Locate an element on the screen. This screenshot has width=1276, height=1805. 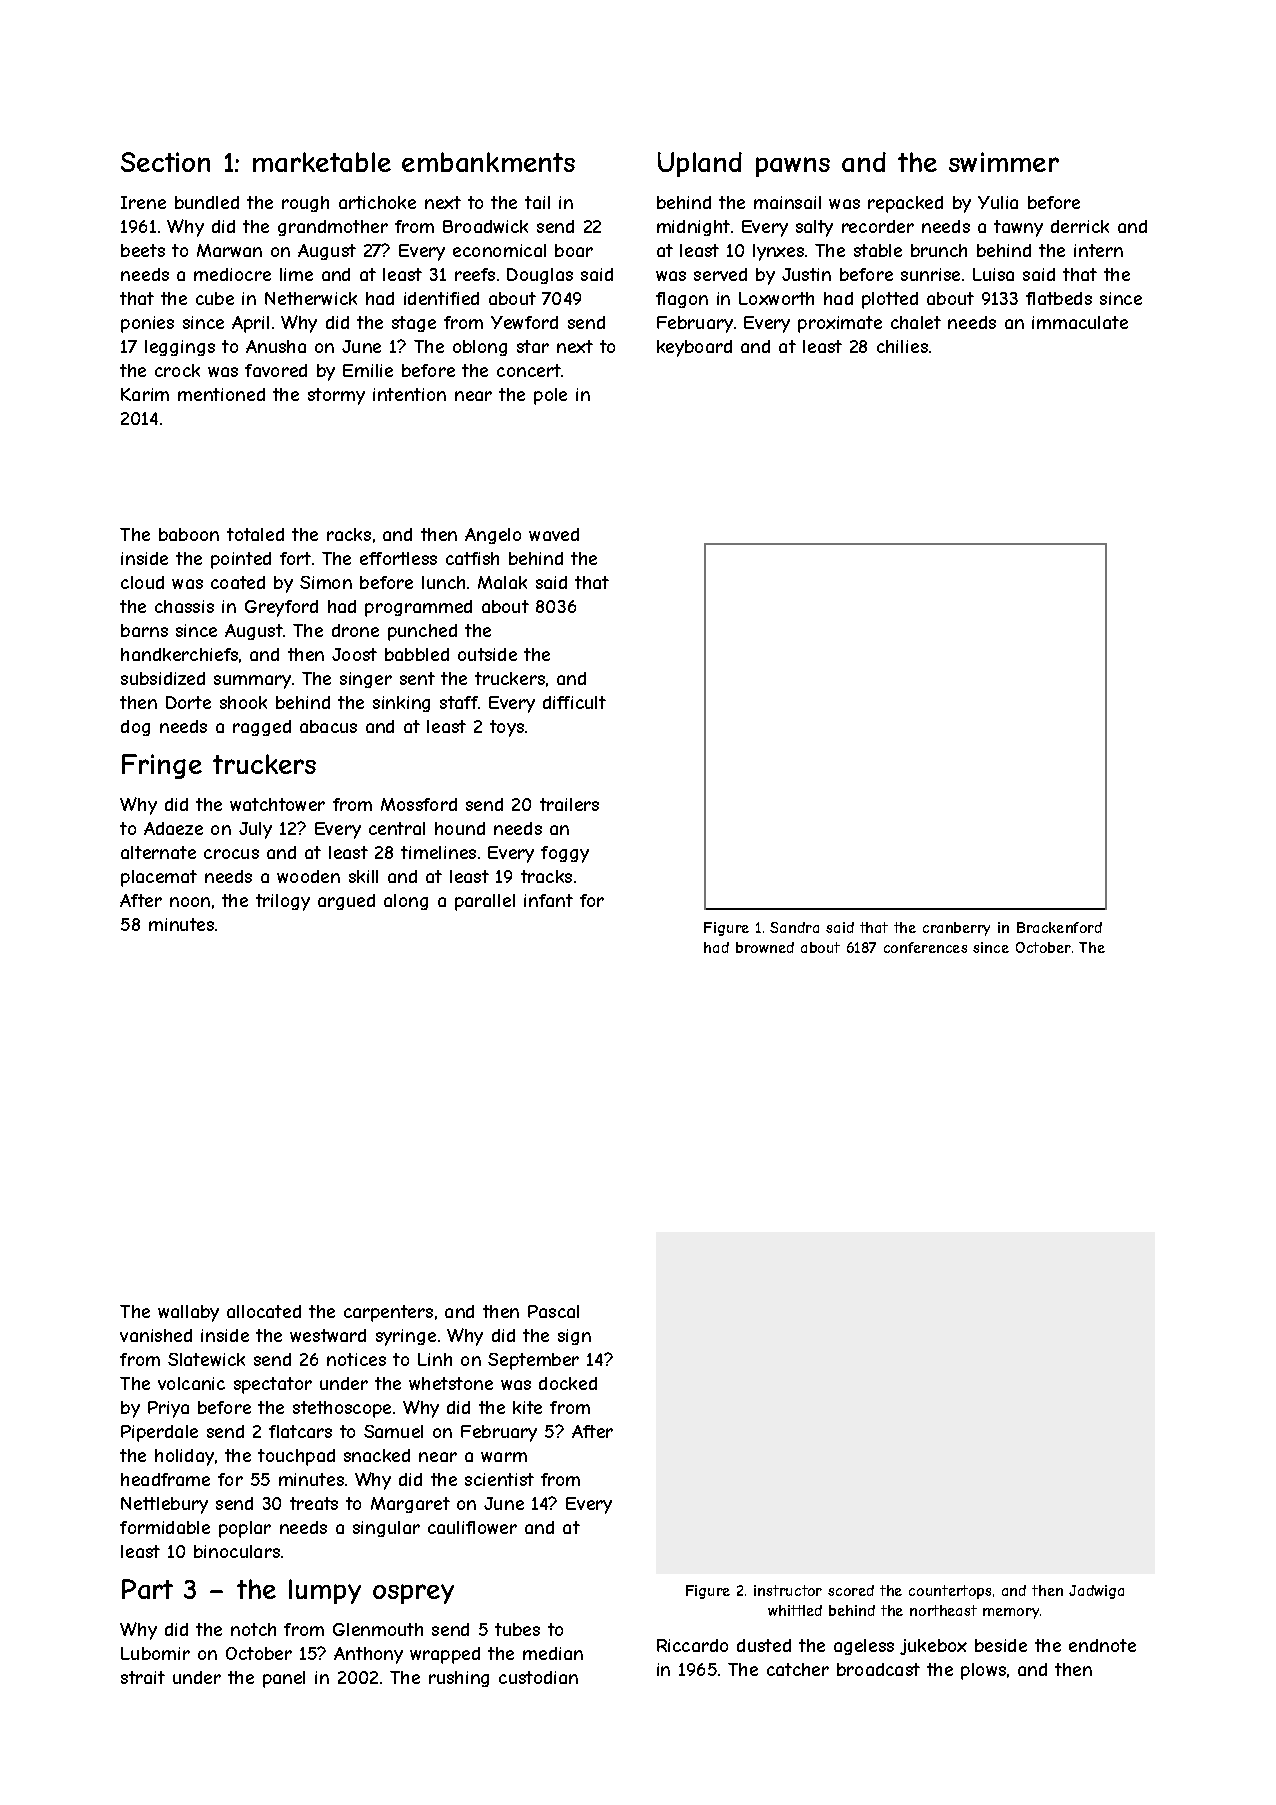
Upland is located at coordinates (700, 164).
